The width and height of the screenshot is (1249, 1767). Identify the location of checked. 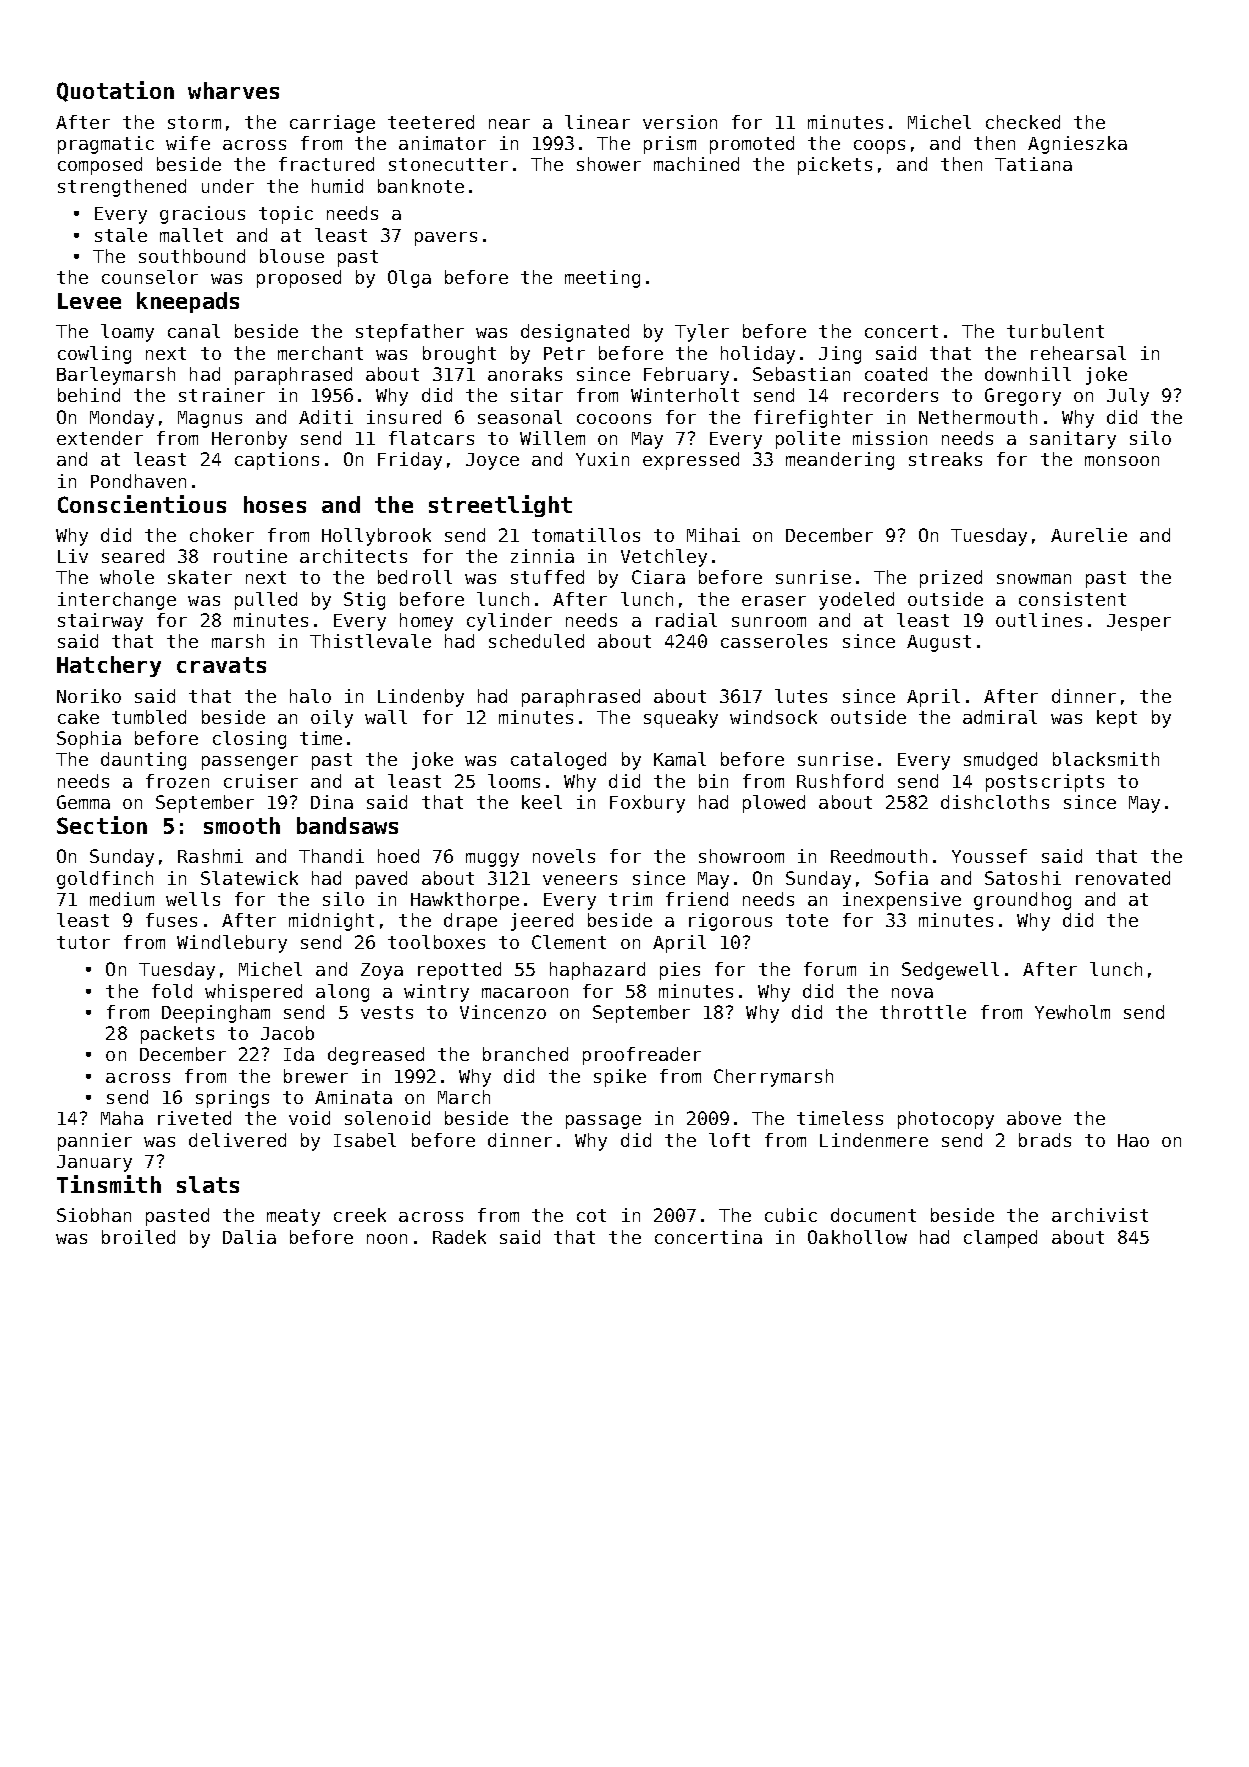
(1023, 122).
